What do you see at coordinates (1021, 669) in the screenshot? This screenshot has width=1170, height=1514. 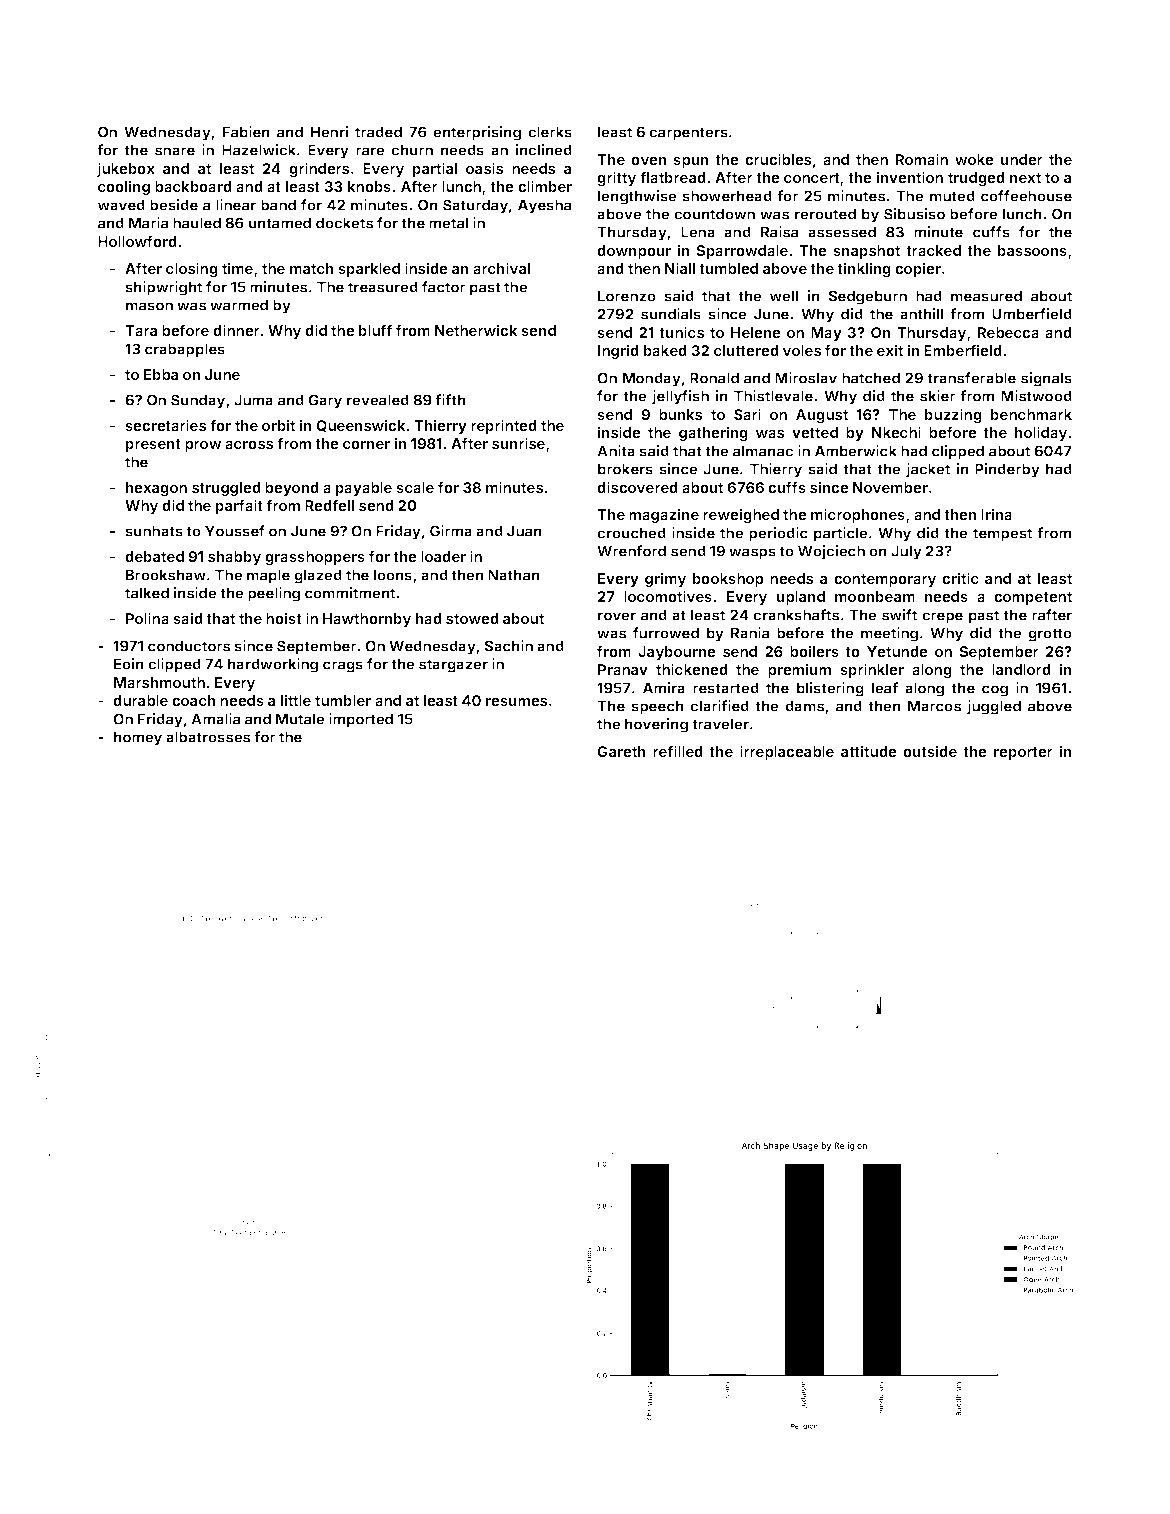 I see `landlord` at bounding box center [1021, 669].
